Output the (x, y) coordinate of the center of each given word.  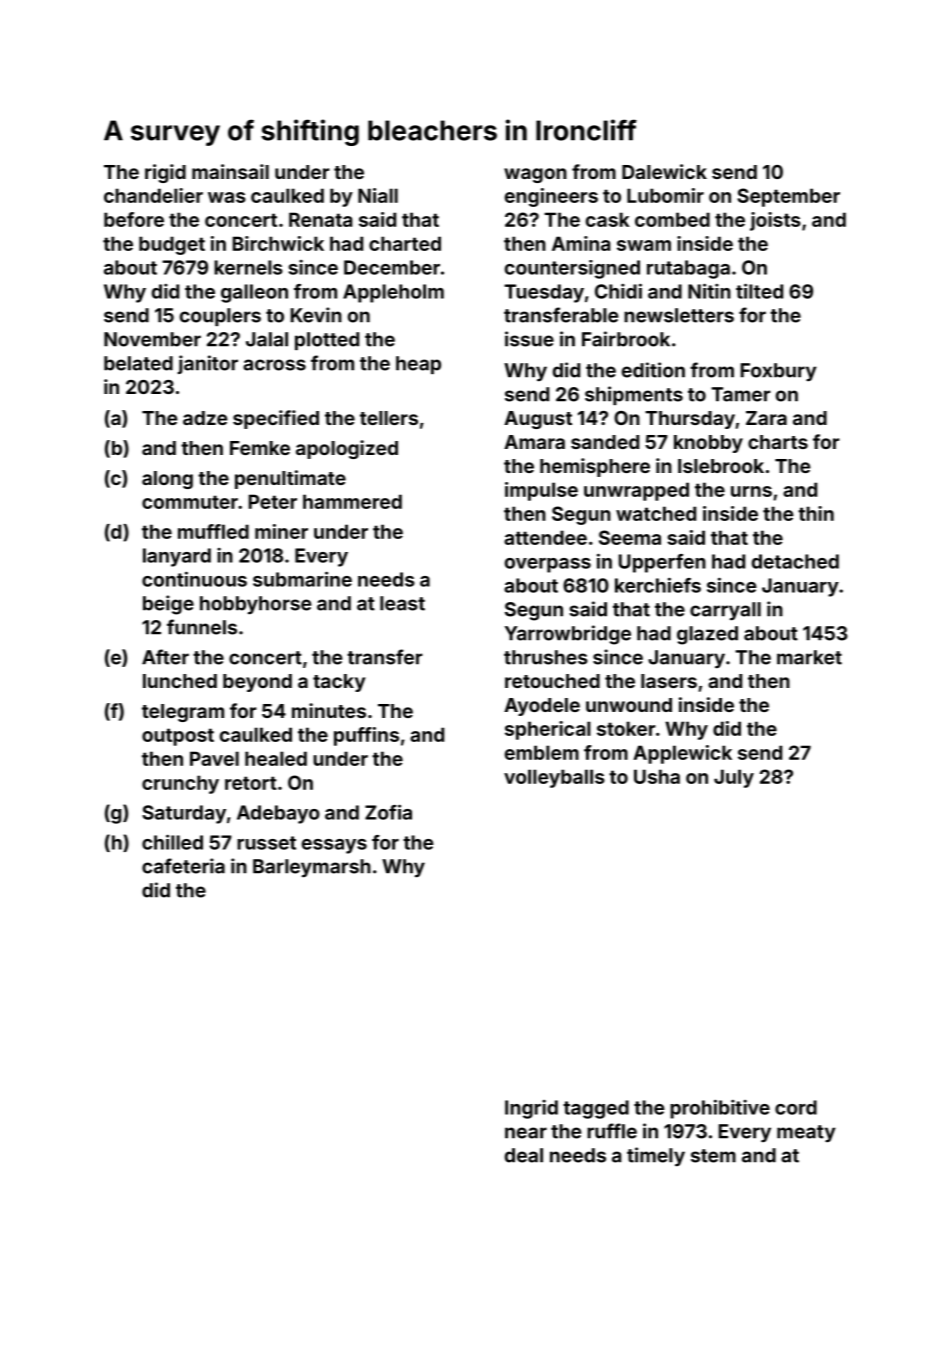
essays (334, 846)
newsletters (679, 315)
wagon (535, 175)
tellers (389, 418)
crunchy (180, 784)
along (167, 480)
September (788, 197)
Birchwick (278, 243)
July (734, 778)
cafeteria (183, 866)
